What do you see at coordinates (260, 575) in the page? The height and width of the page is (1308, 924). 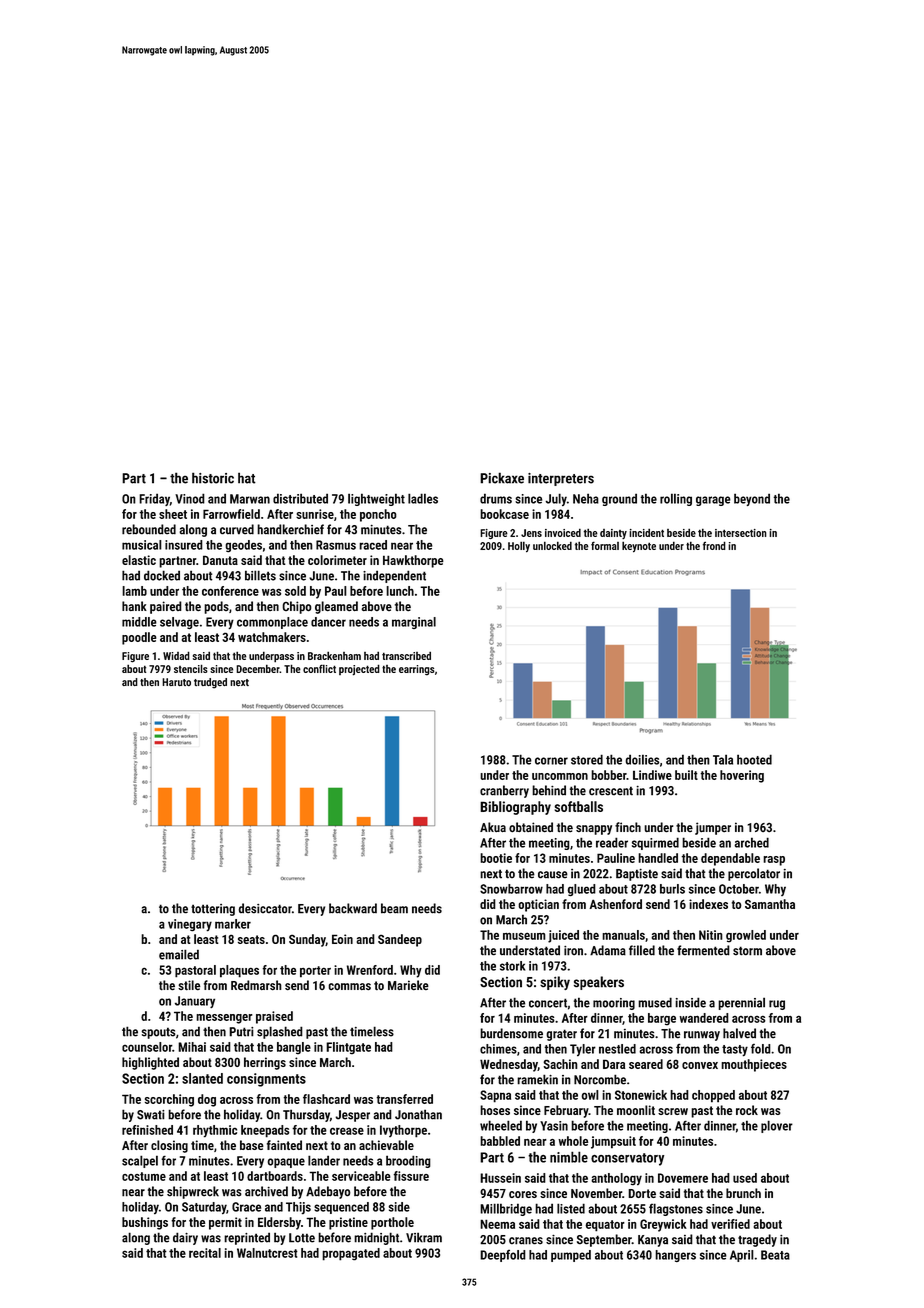 I see `billets` at bounding box center [260, 575].
